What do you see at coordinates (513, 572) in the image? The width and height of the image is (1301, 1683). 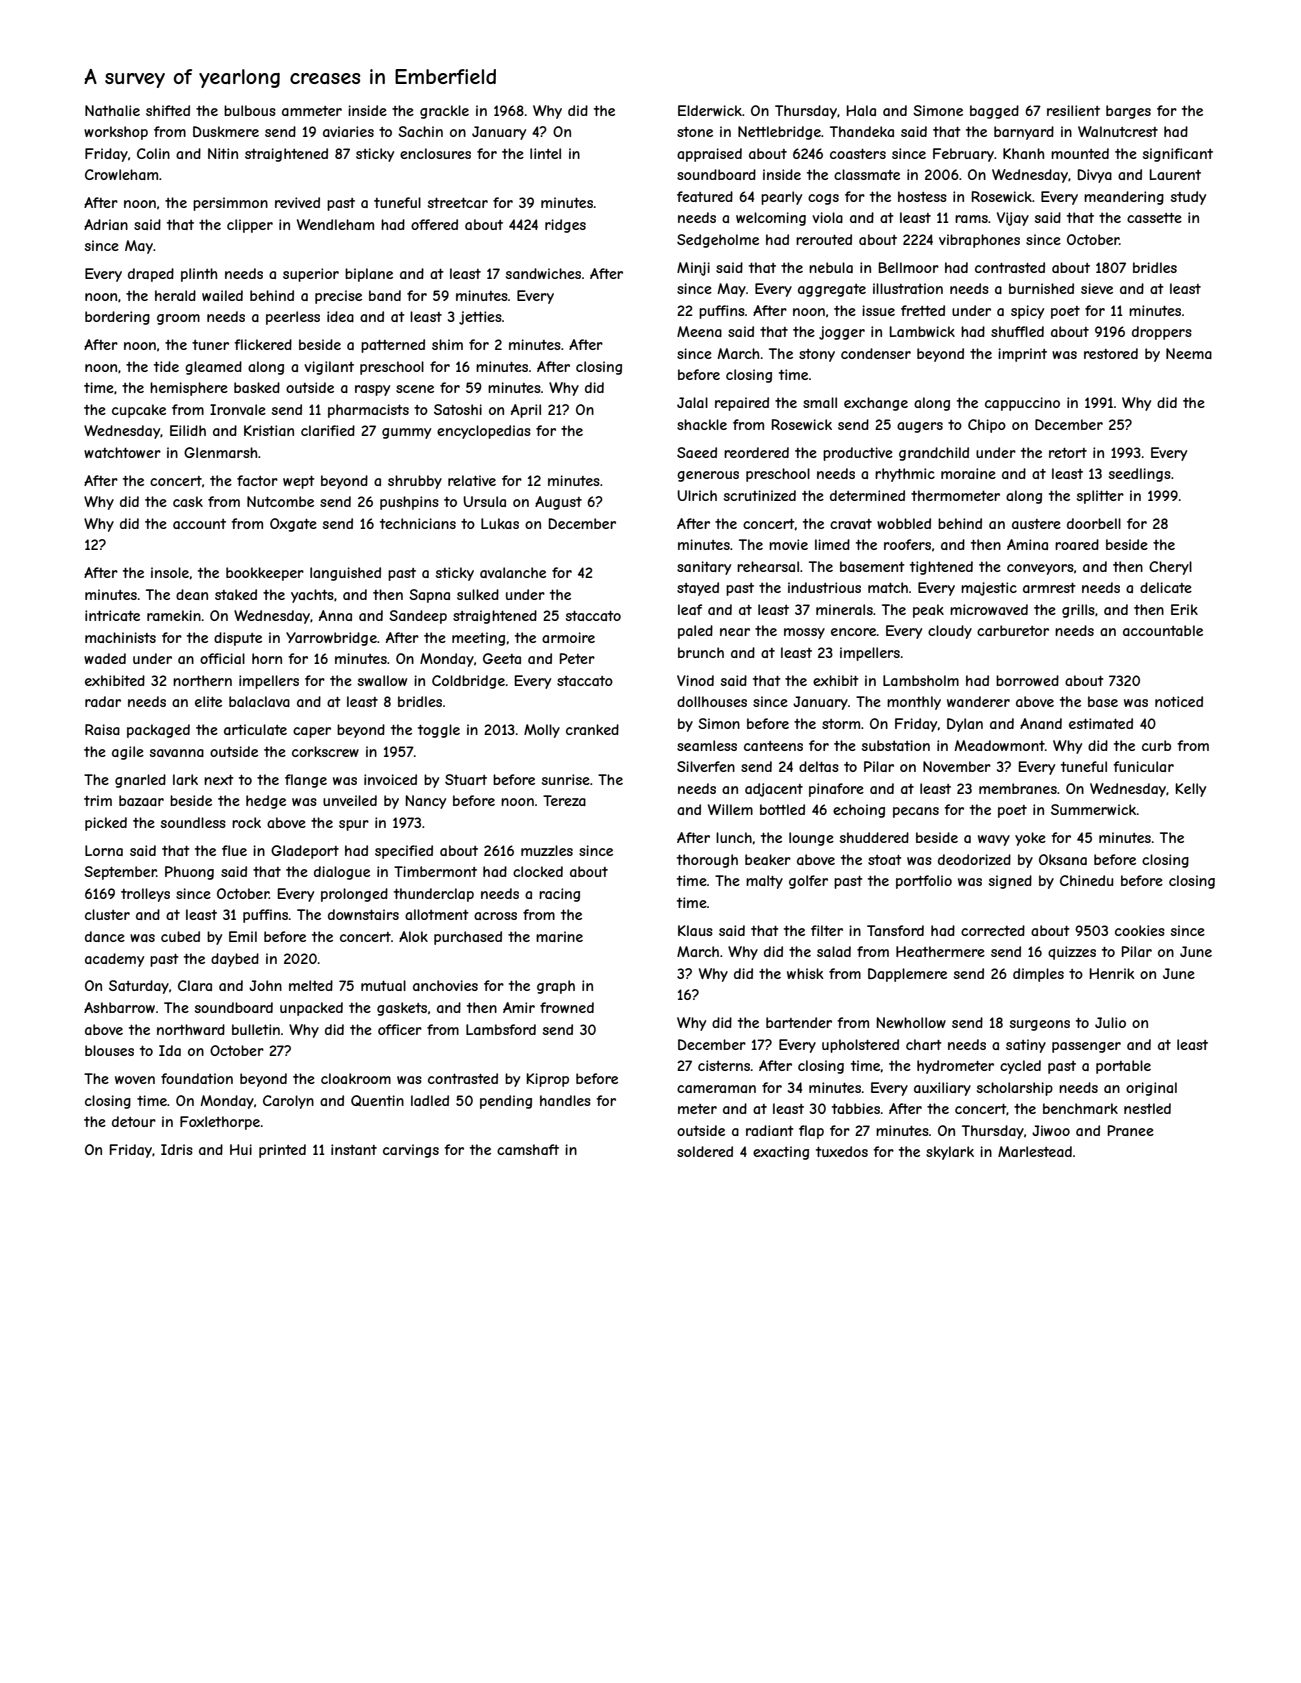 I see `avalanche` at bounding box center [513, 572].
